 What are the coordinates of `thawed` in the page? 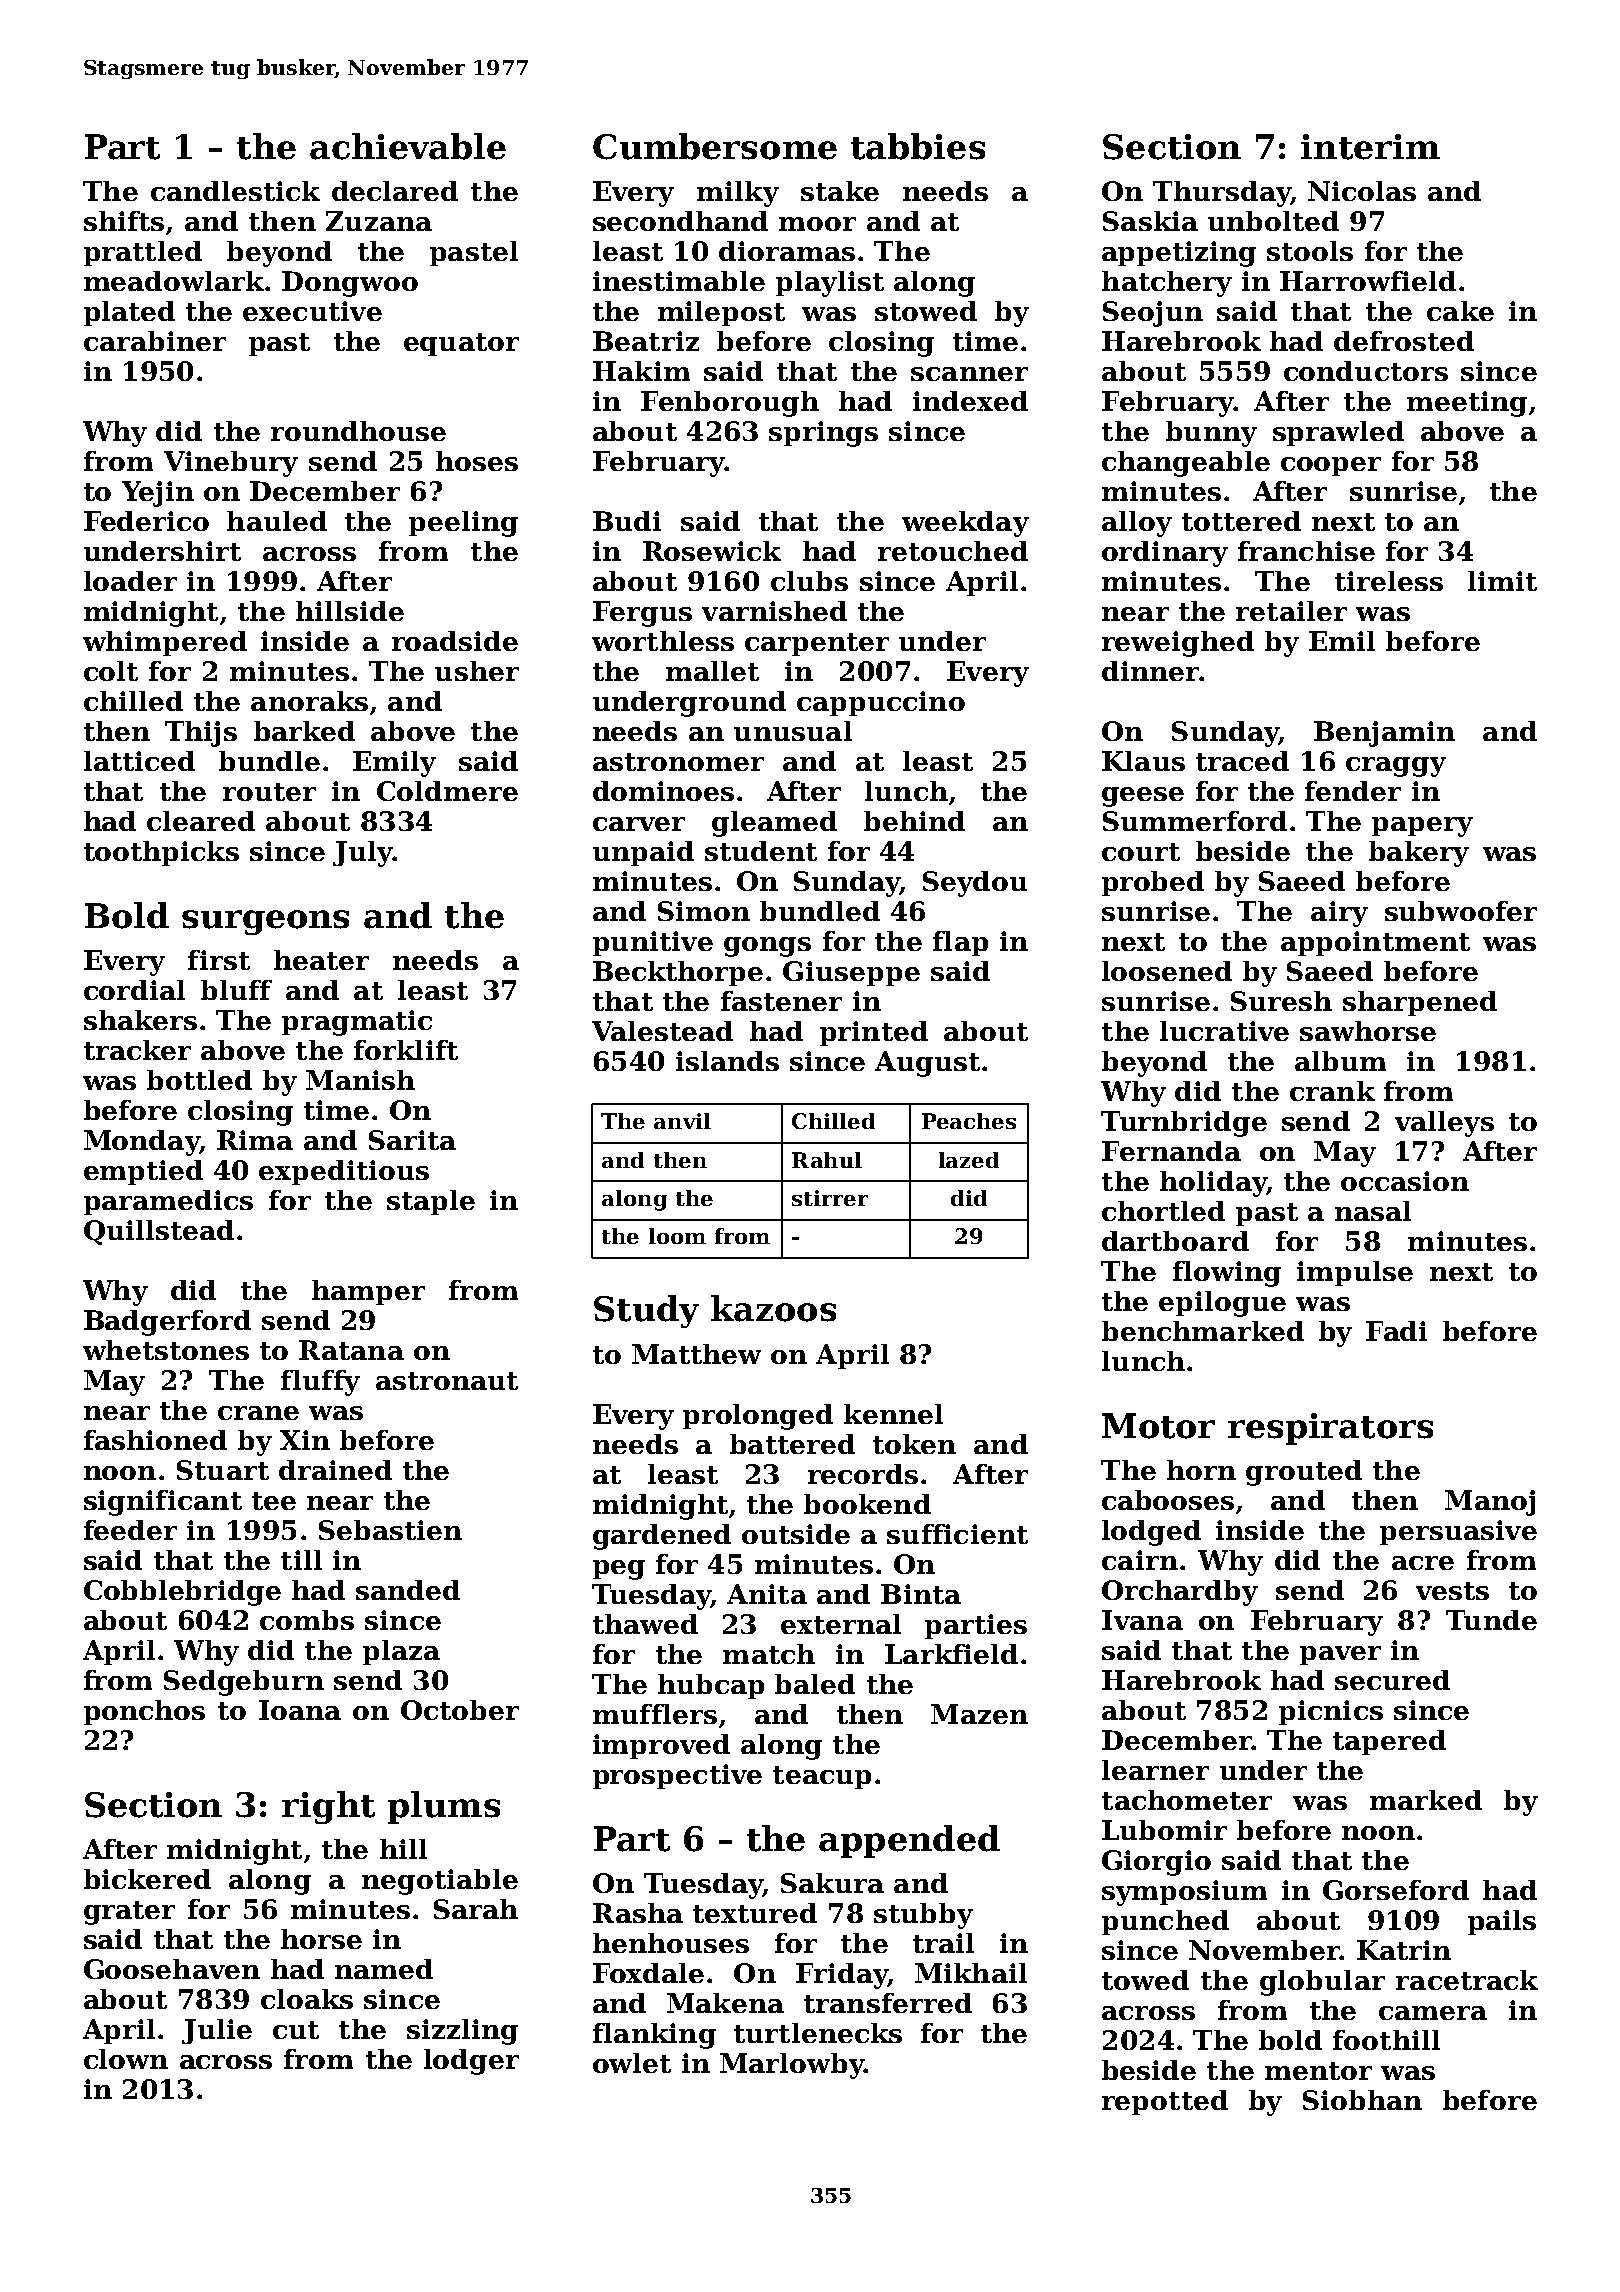 It's located at (645, 1624).
